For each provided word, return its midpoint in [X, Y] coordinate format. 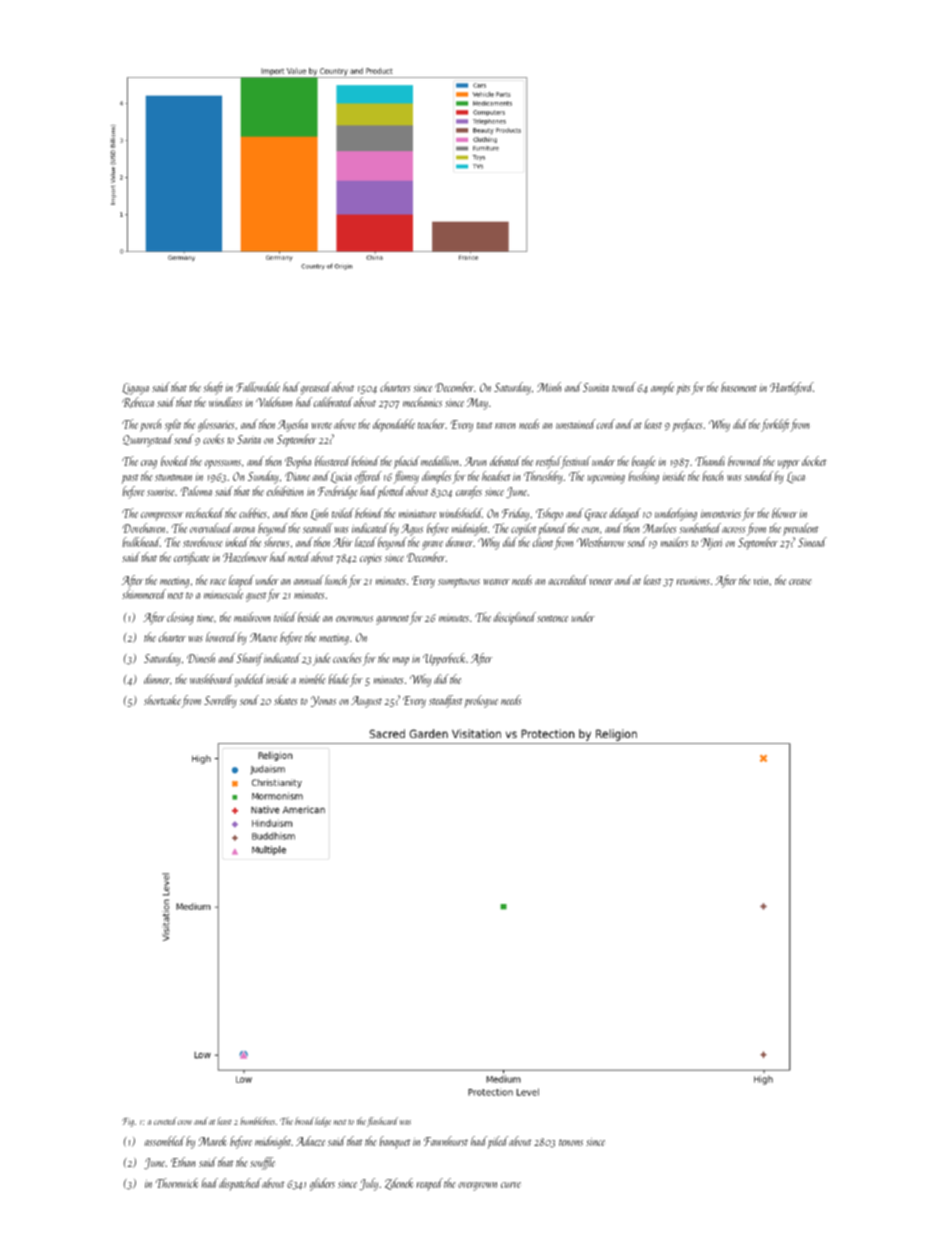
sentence [552, 618]
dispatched [240, 1184]
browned [745, 461]
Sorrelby [220, 701]
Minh [549, 387]
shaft [213, 388]
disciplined [515, 618]
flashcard [382, 1122]
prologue [481, 701]
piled [498, 1142]
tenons [571, 1142]
